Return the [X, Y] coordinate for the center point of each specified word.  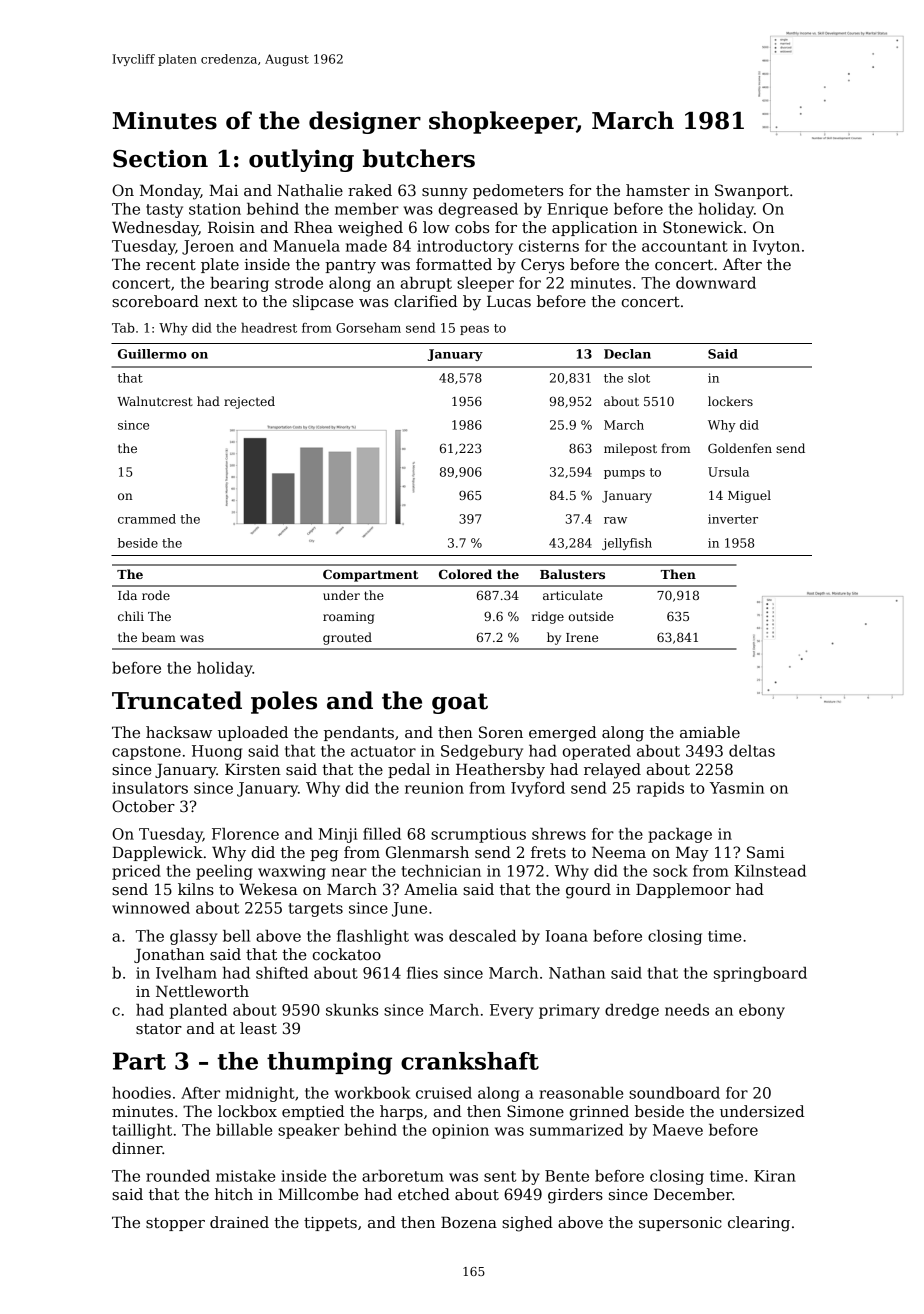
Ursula [728, 472]
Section [160, 159]
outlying [301, 160]
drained [239, 1222]
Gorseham [368, 328]
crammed [147, 519]
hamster [658, 190]
